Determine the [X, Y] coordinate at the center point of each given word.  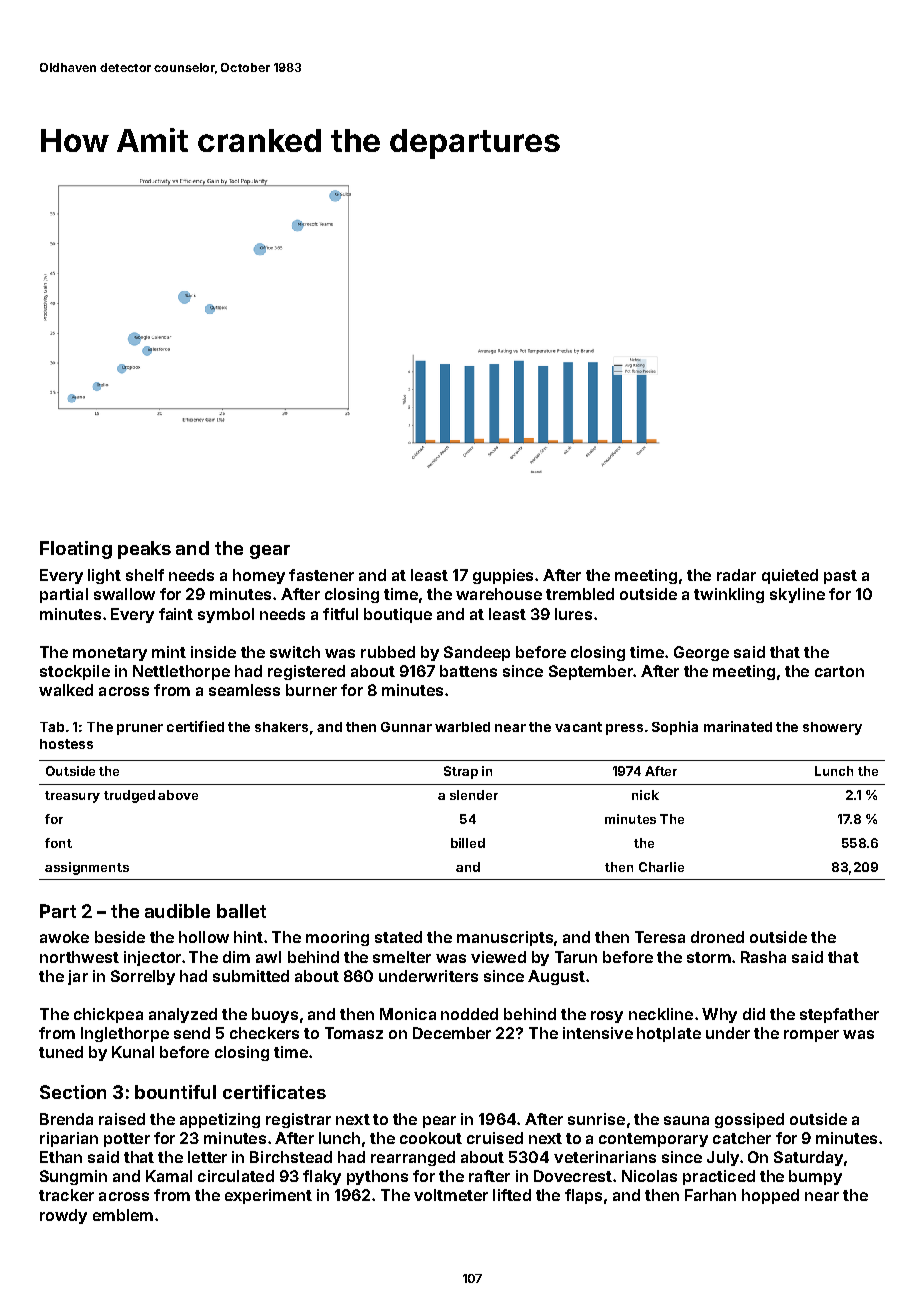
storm [709, 957]
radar [736, 575]
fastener [321, 575]
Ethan [61, 1157]
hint [248, 937]
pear [439, 1122]
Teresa [660, 937]
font [58, 843]
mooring [337, 938]
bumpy [815, 1177]
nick [645, 795]
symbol [226, 615]
